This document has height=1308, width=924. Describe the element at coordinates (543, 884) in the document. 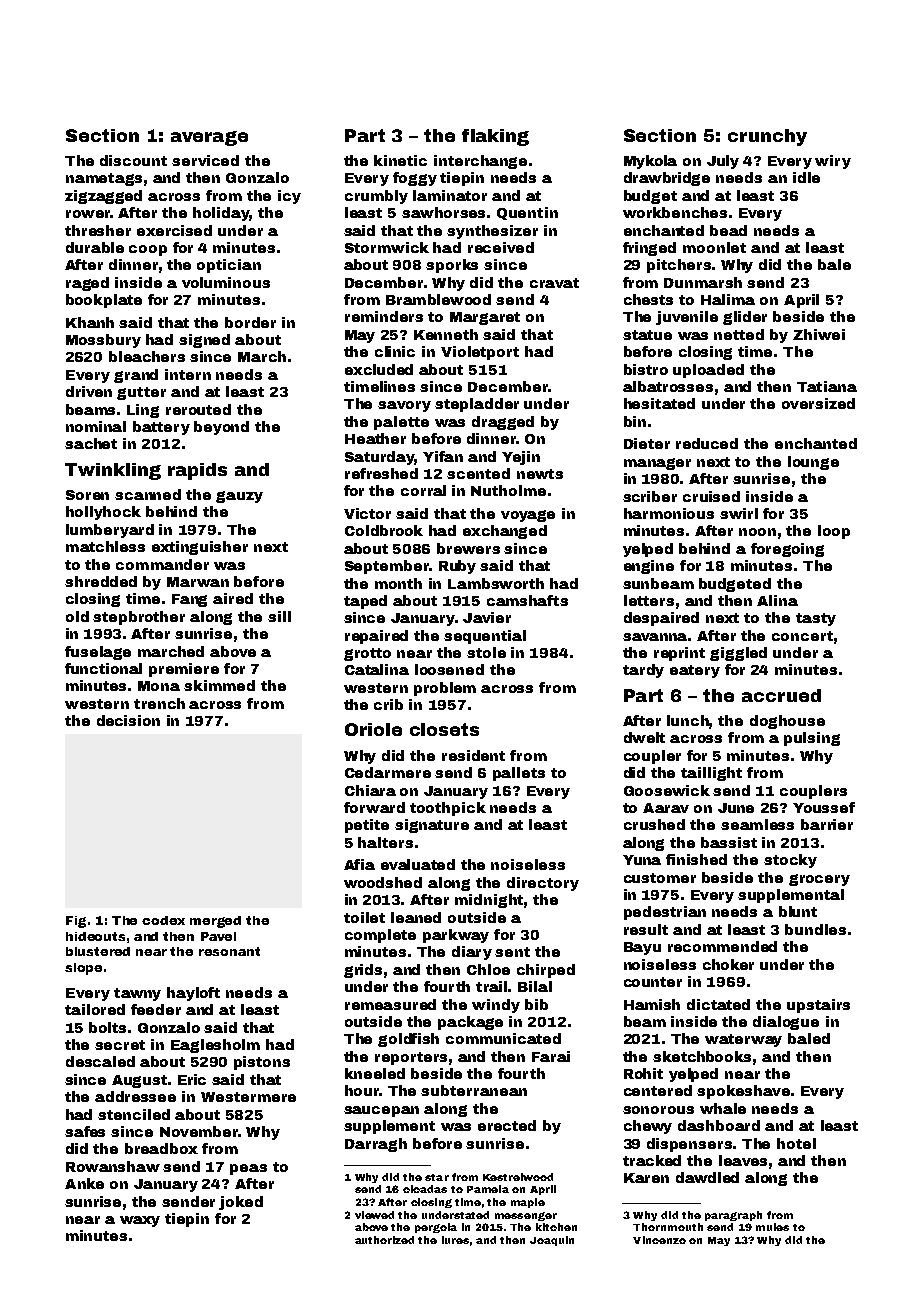

I see `directory` at that location.
